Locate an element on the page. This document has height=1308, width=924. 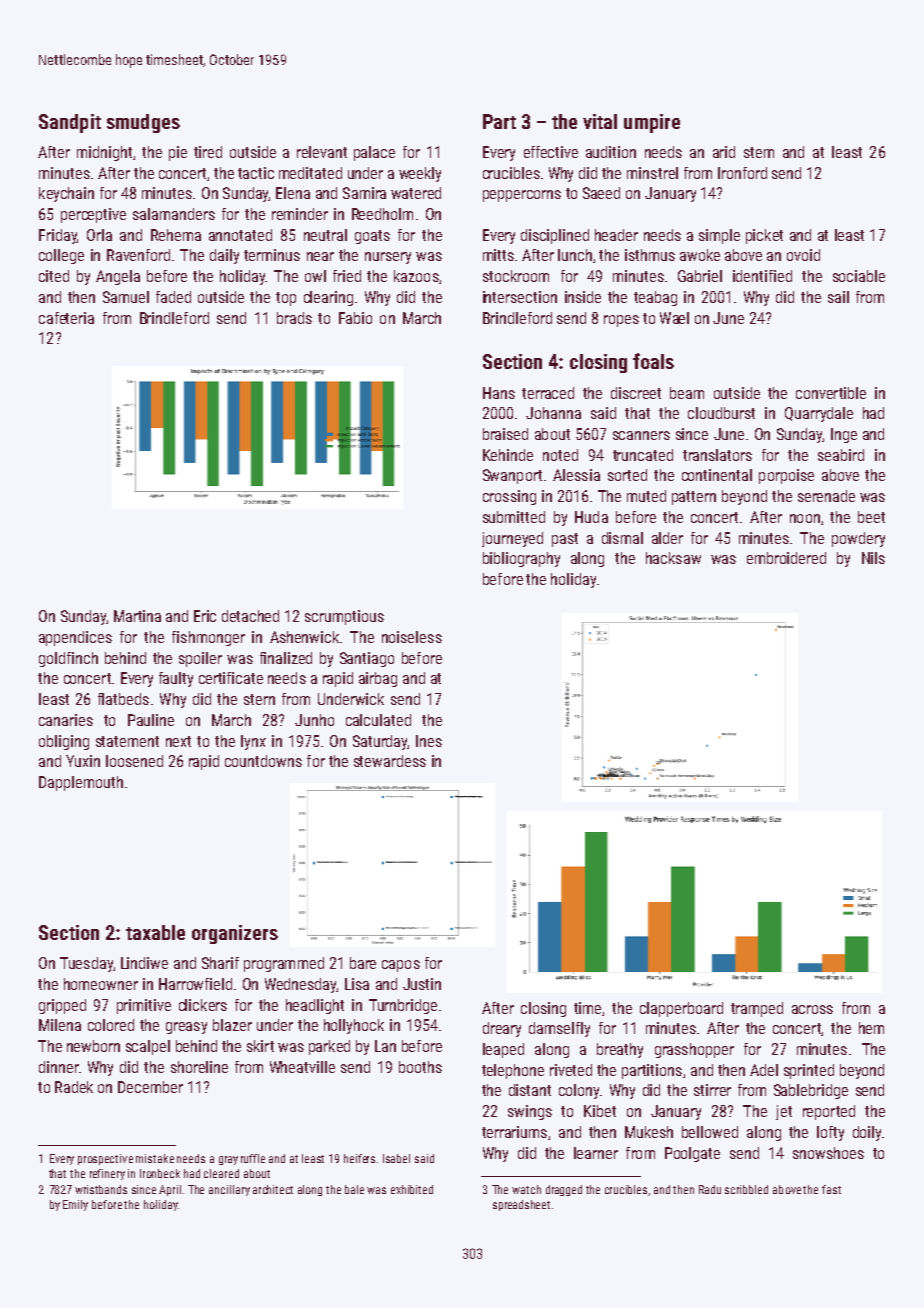
scrumptious is located at coordinates (344, 617).
